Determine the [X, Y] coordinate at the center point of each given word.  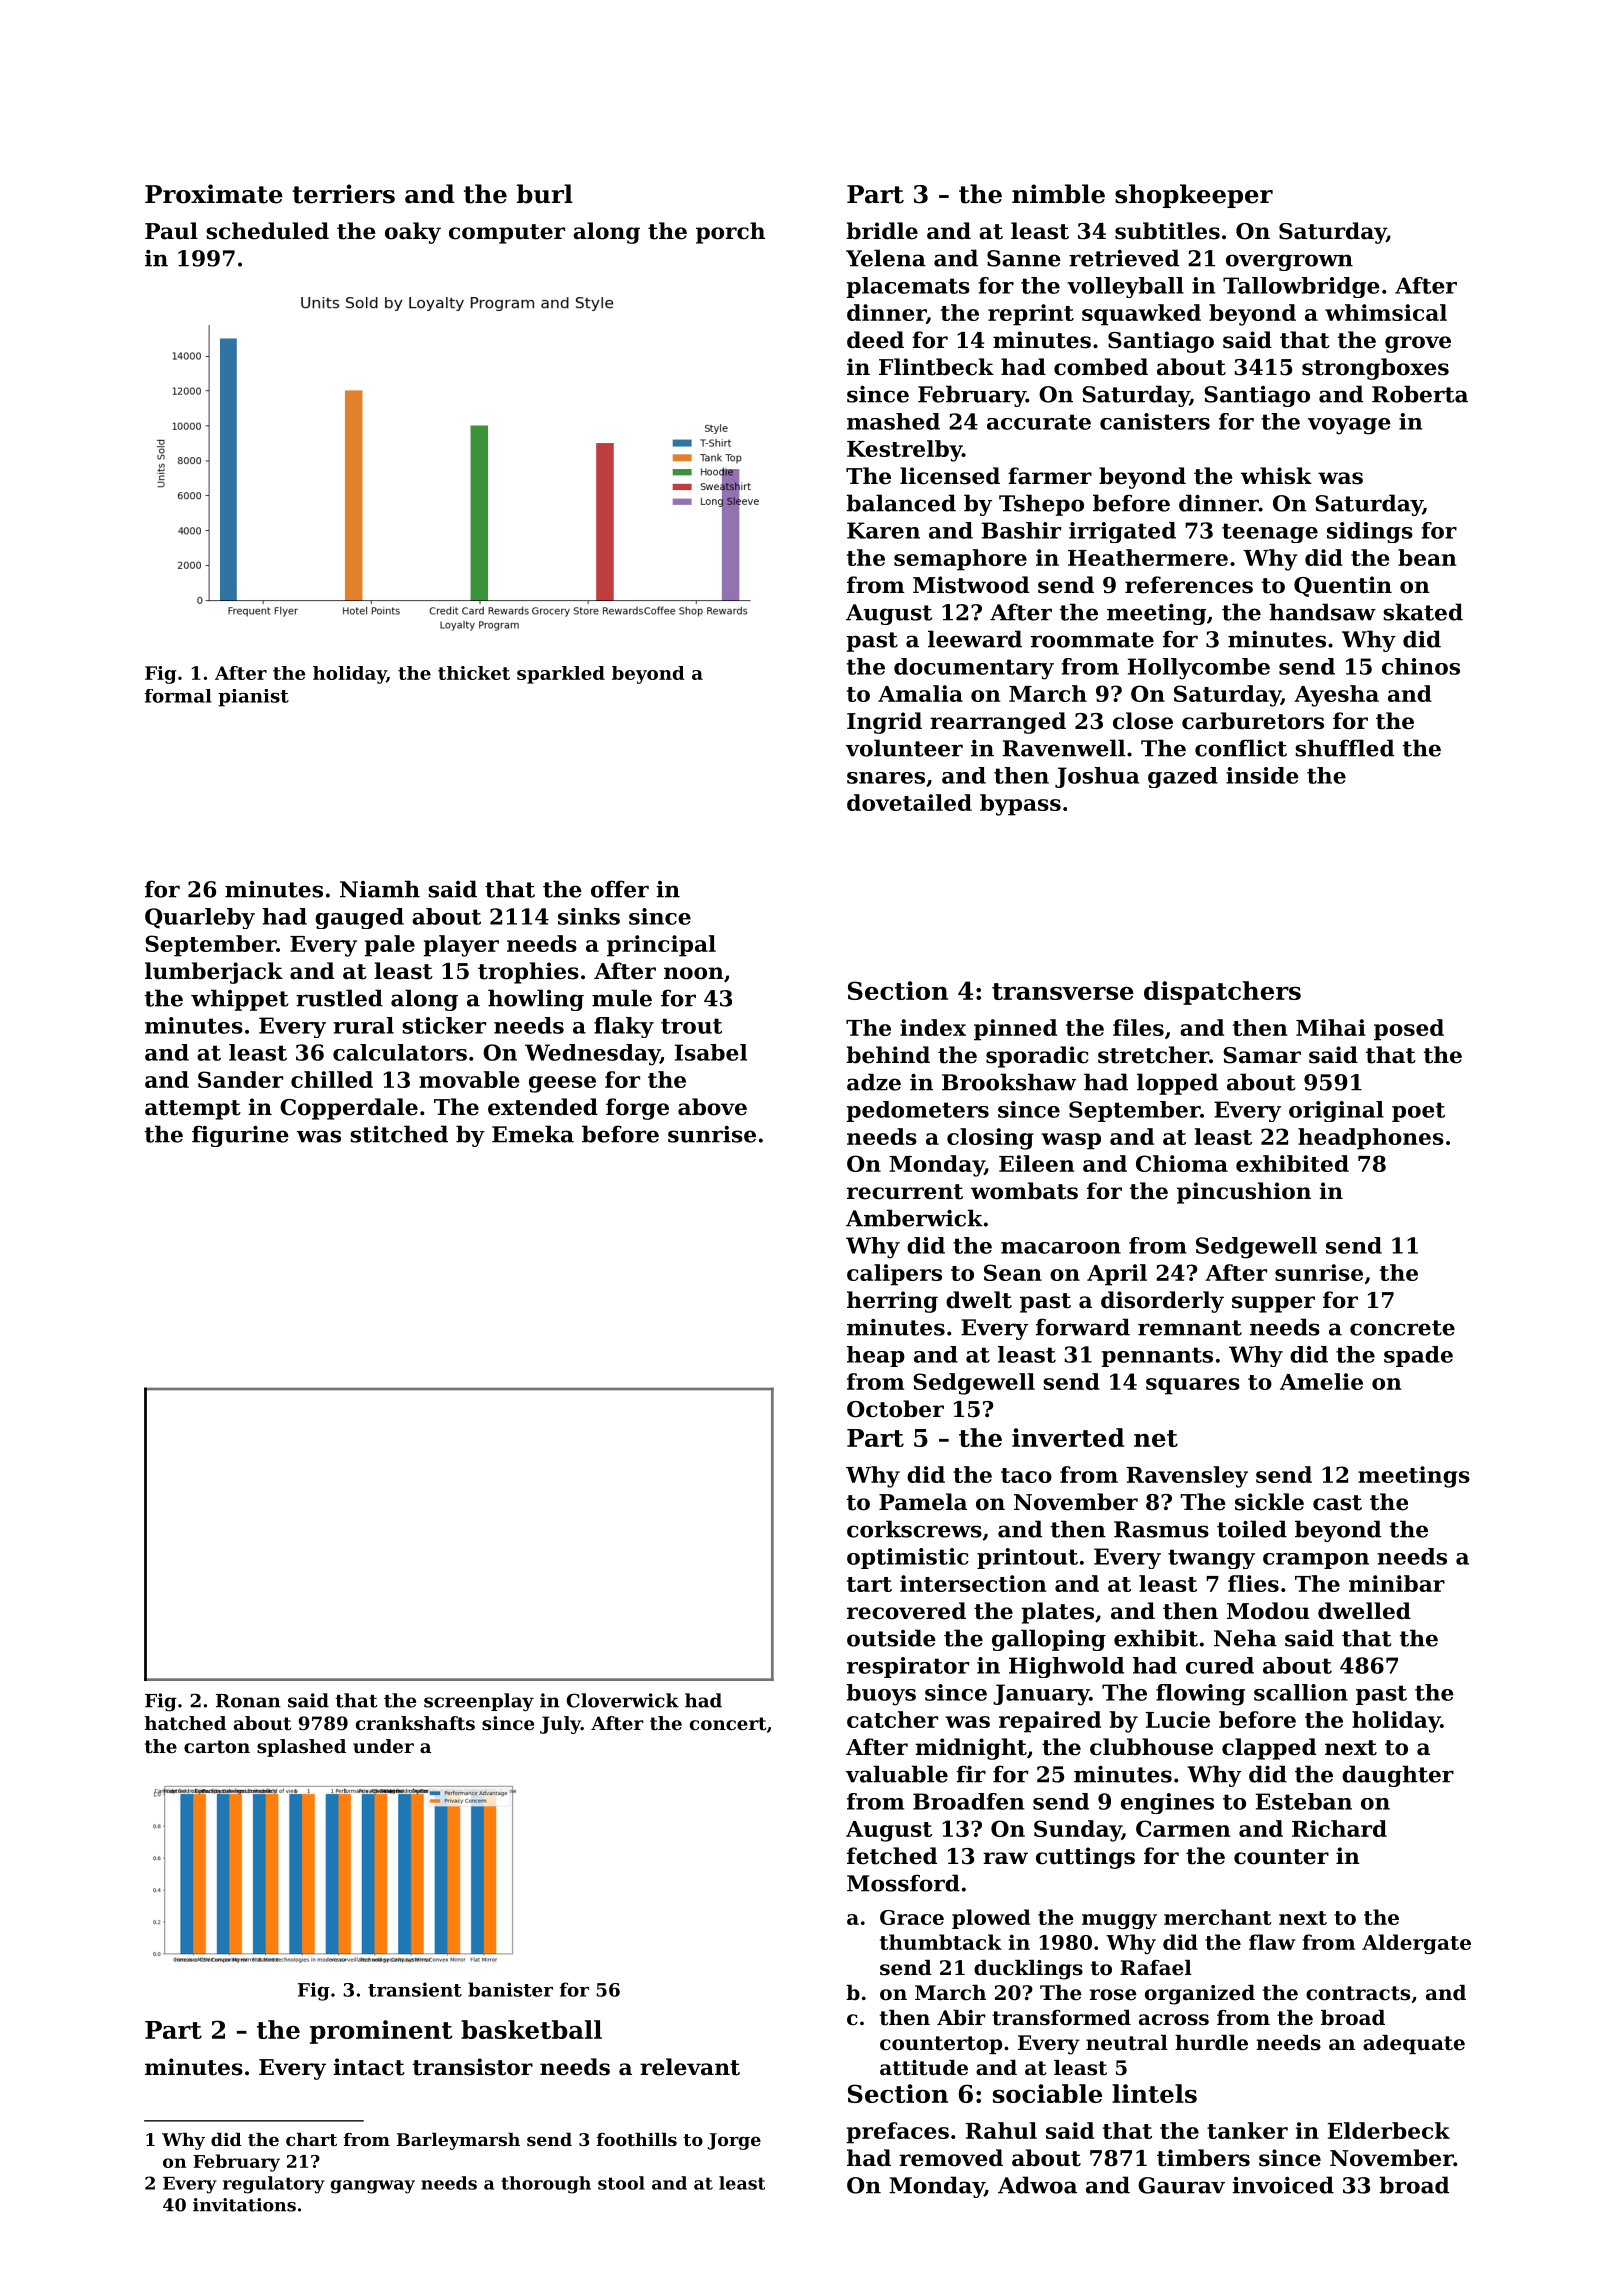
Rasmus [1161, 1529]
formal [178, 696]
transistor [473, 2067]
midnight [971, 1749]
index [933, 1027]
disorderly [1162, 1302]
